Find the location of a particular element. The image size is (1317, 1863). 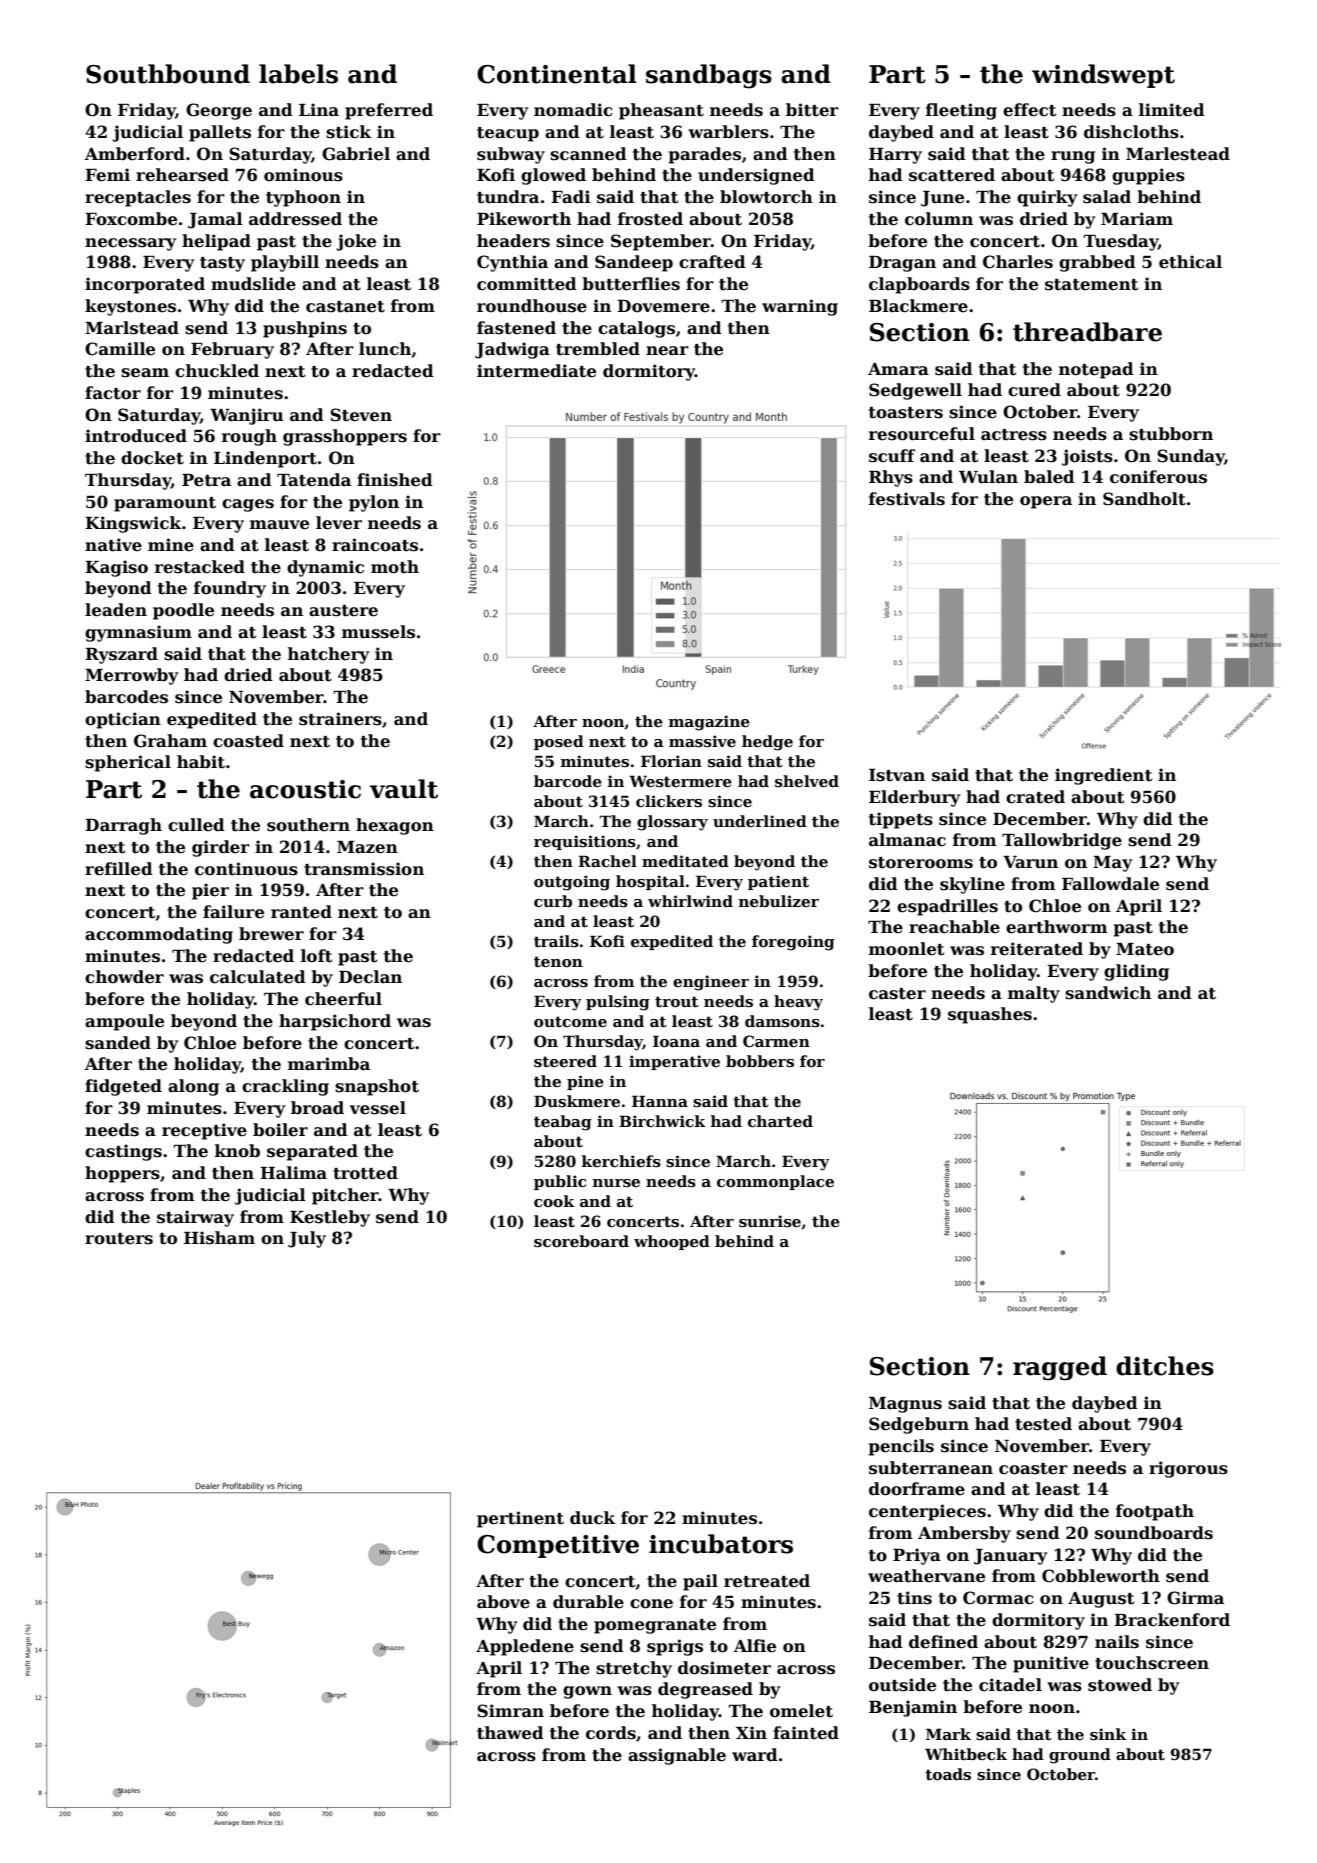

ragged is located at coordinates (1060, 1368).
